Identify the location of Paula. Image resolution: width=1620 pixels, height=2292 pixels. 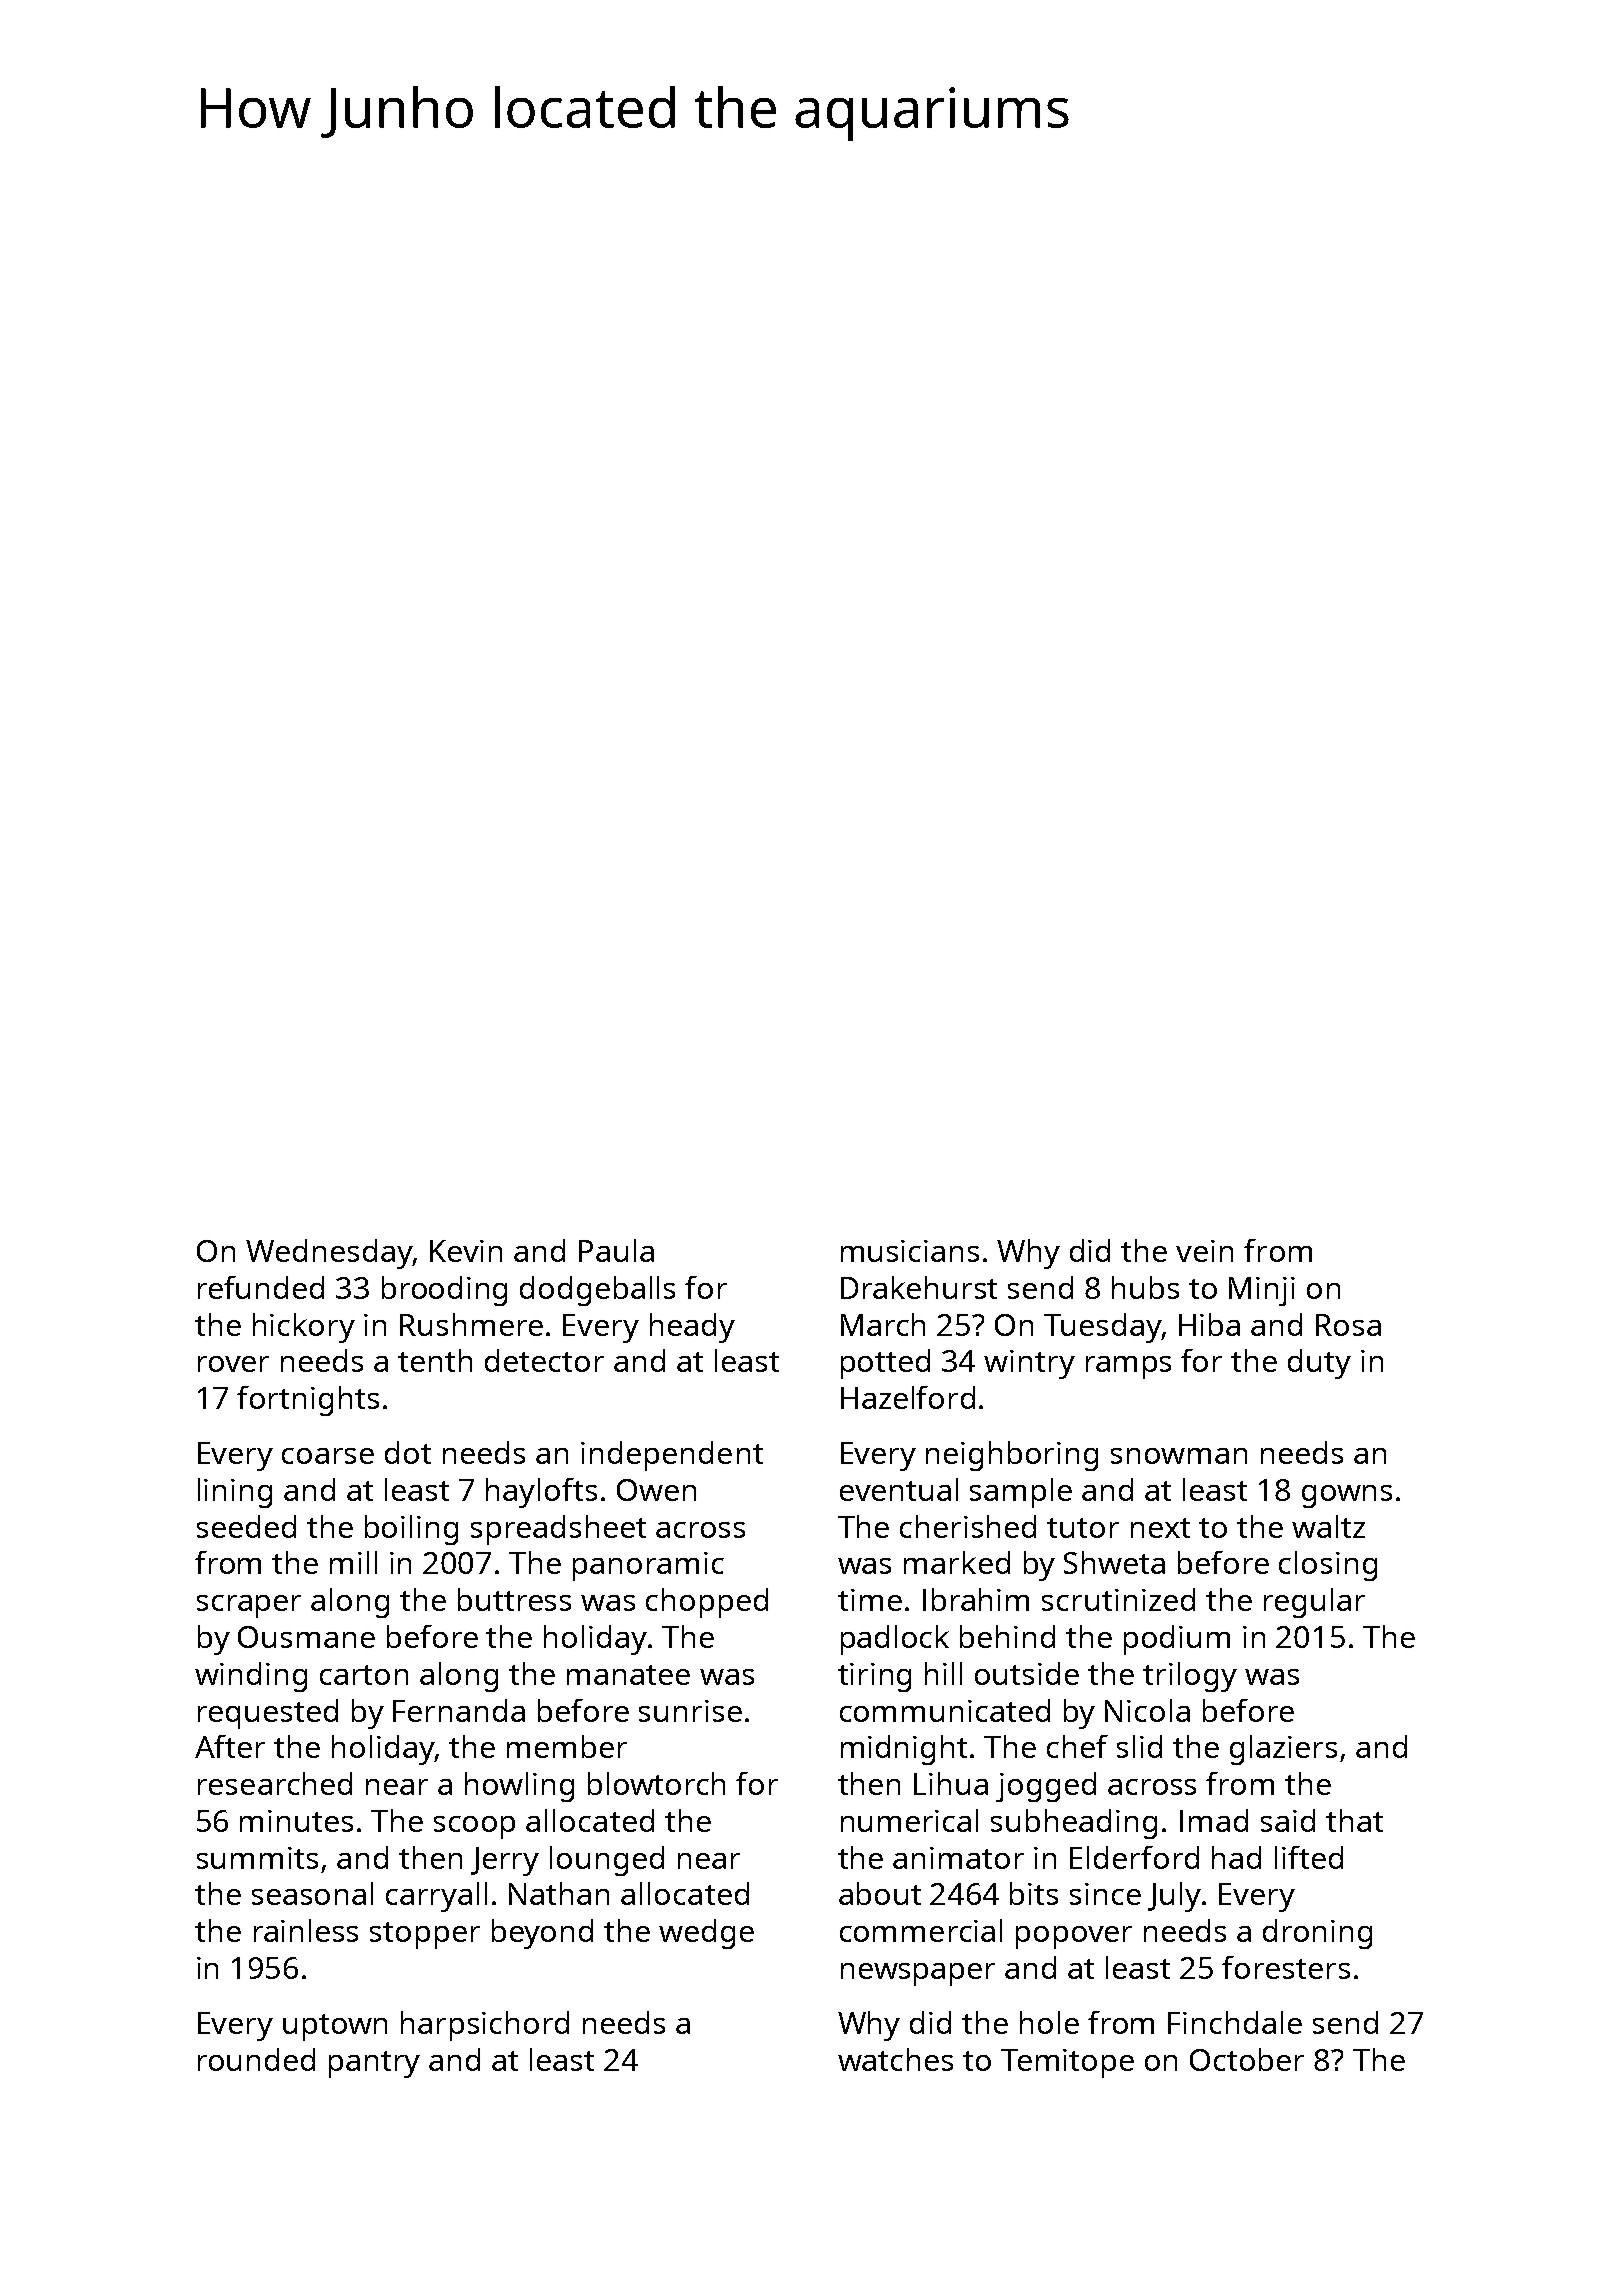
(616, 1250).
